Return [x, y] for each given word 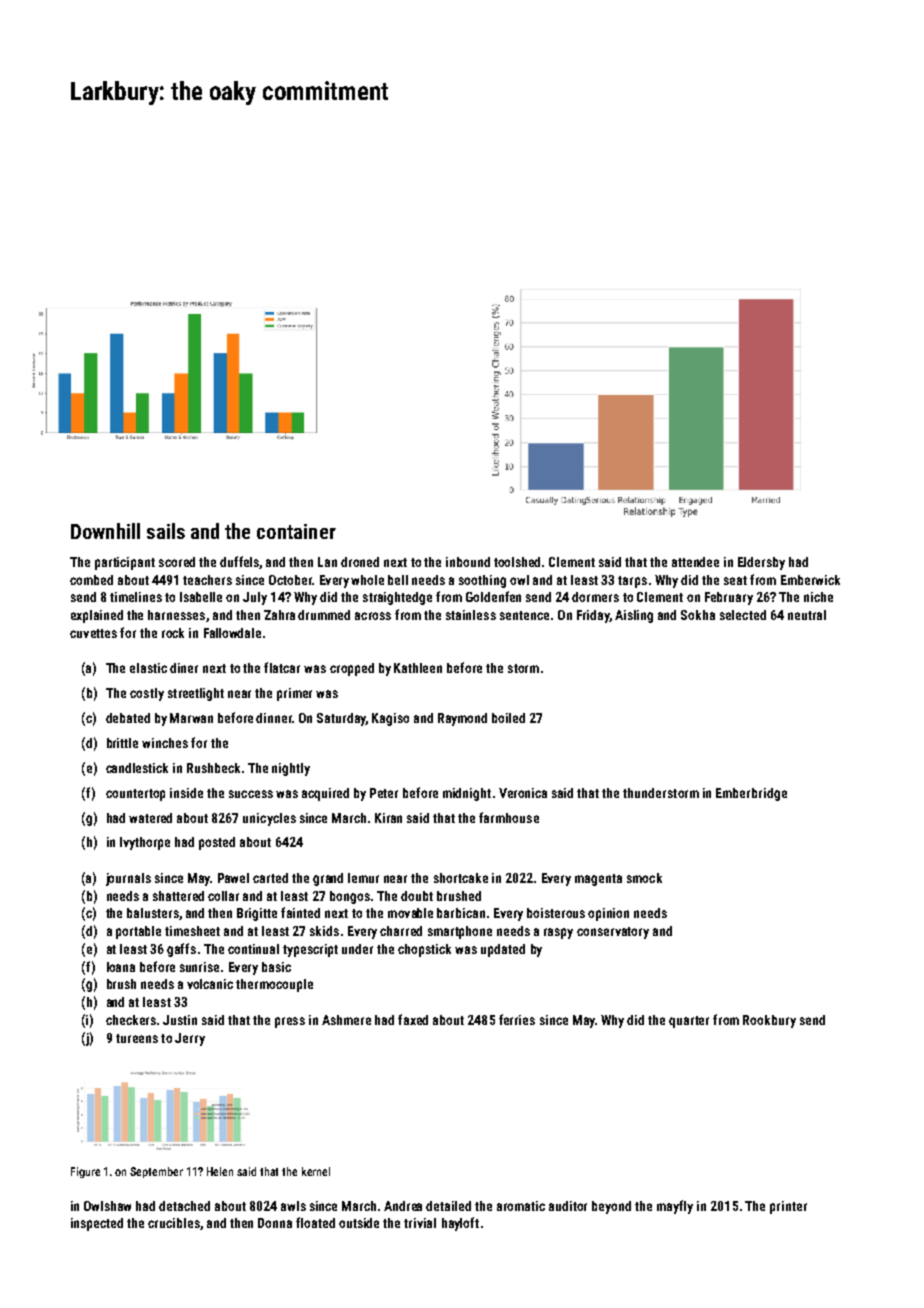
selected [743, 615]
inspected [97, 1224]
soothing [482, 581]
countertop [135, 795]
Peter [384, 793]
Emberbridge [751, 794]
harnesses [176, 615]
